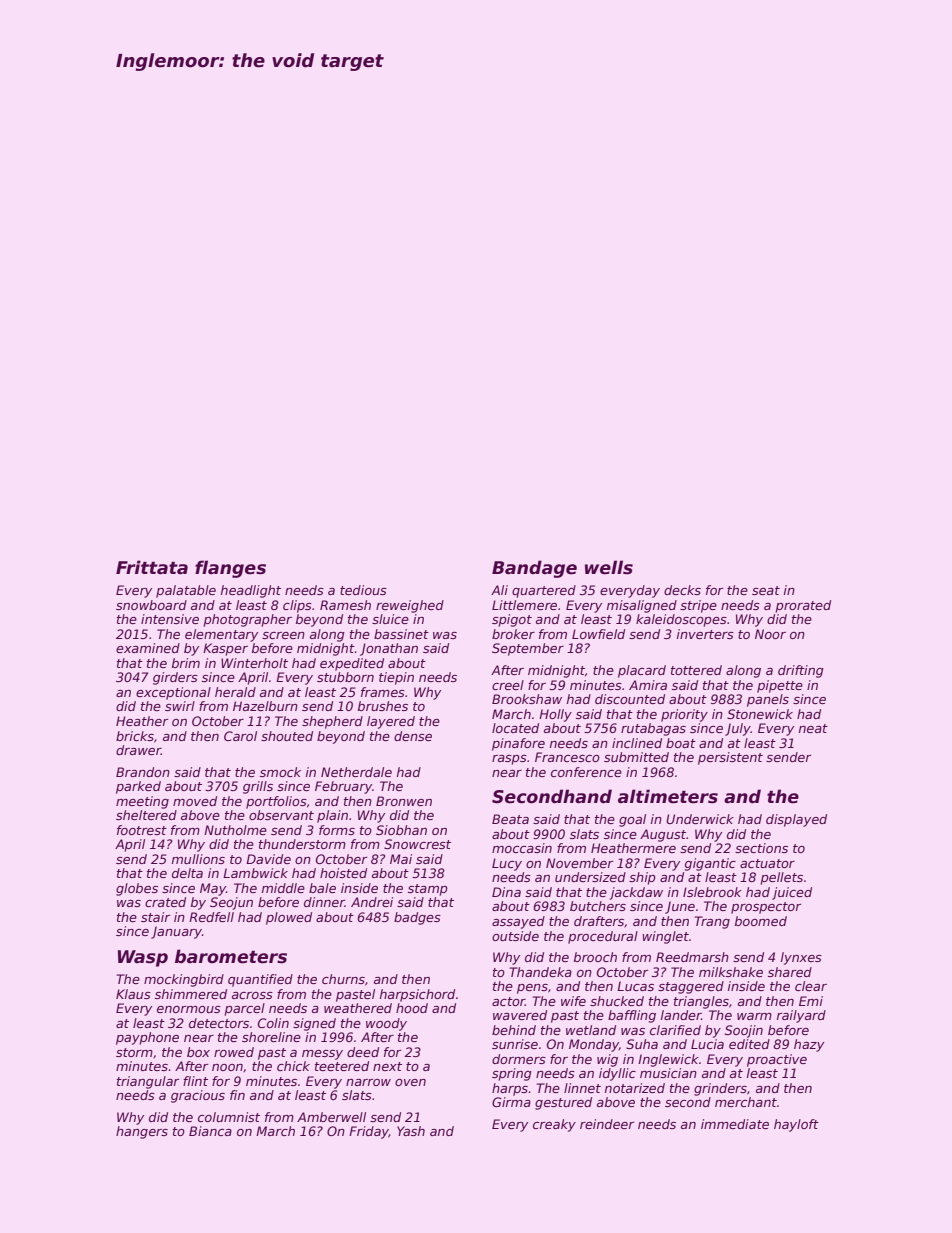  I want to click on creel, so click(508, 685).
